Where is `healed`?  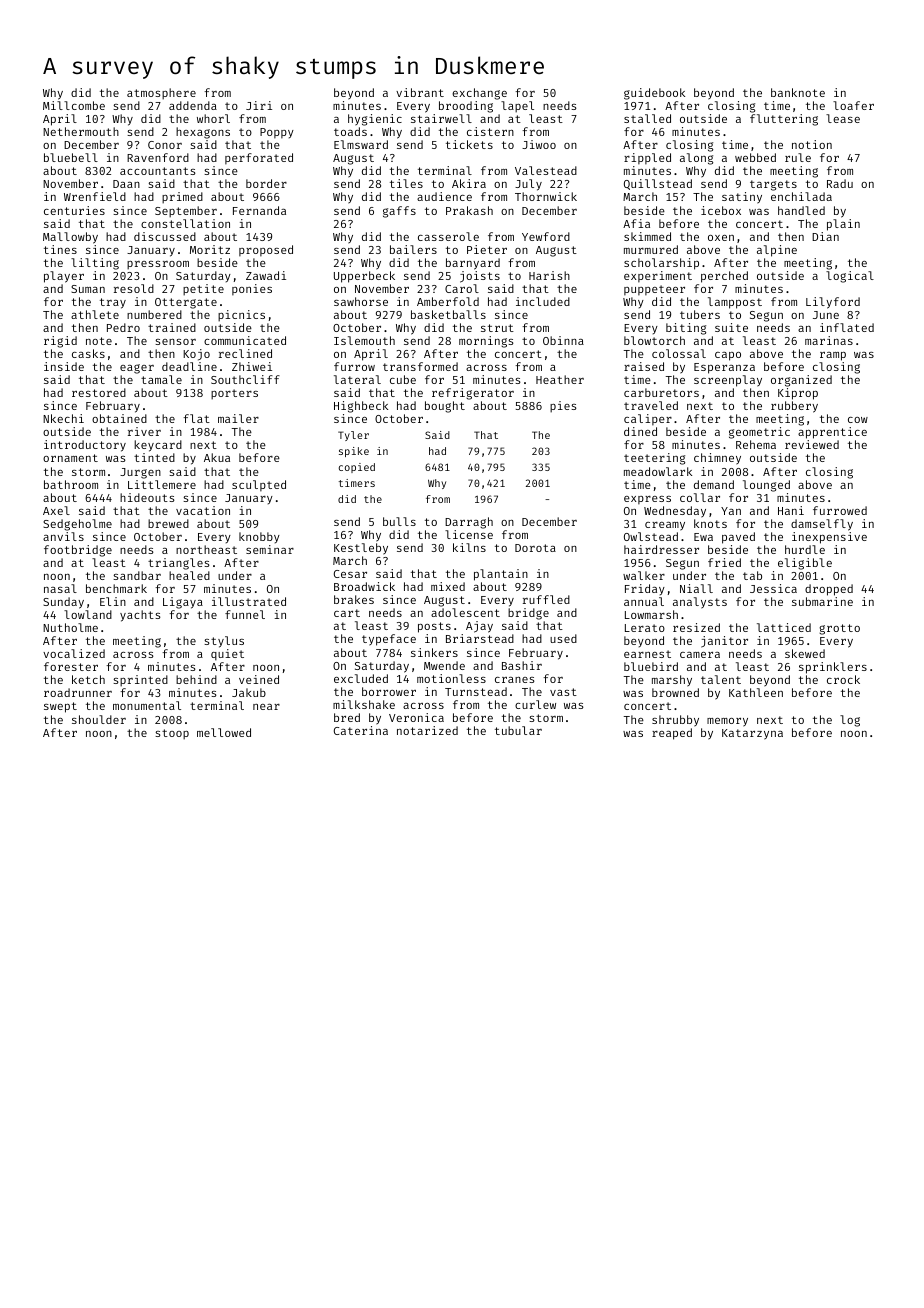 healed is located at coordinates (189, 575).
